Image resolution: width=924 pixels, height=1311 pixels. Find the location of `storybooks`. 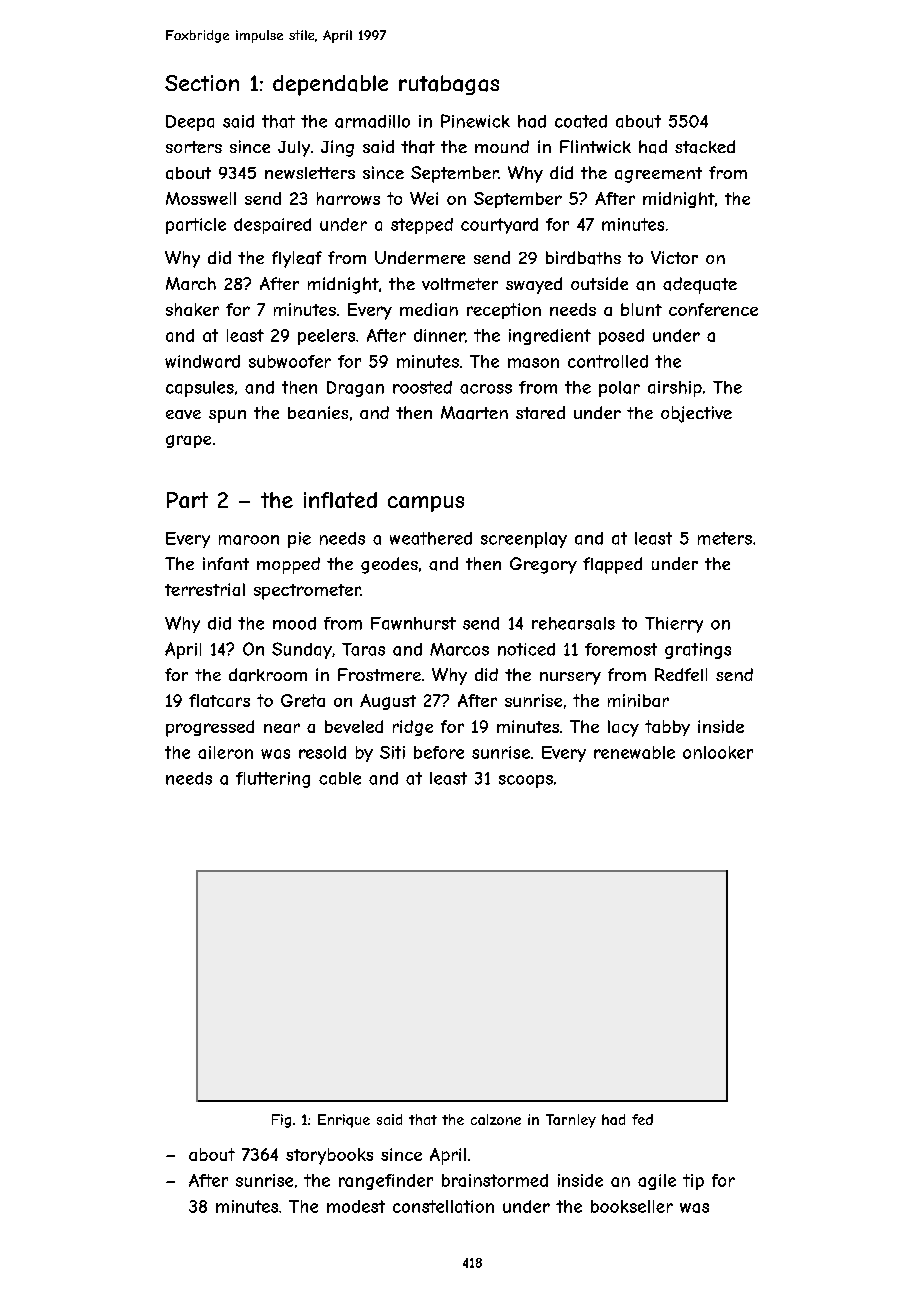

storybooks is located at coordinates (329, 1156).
